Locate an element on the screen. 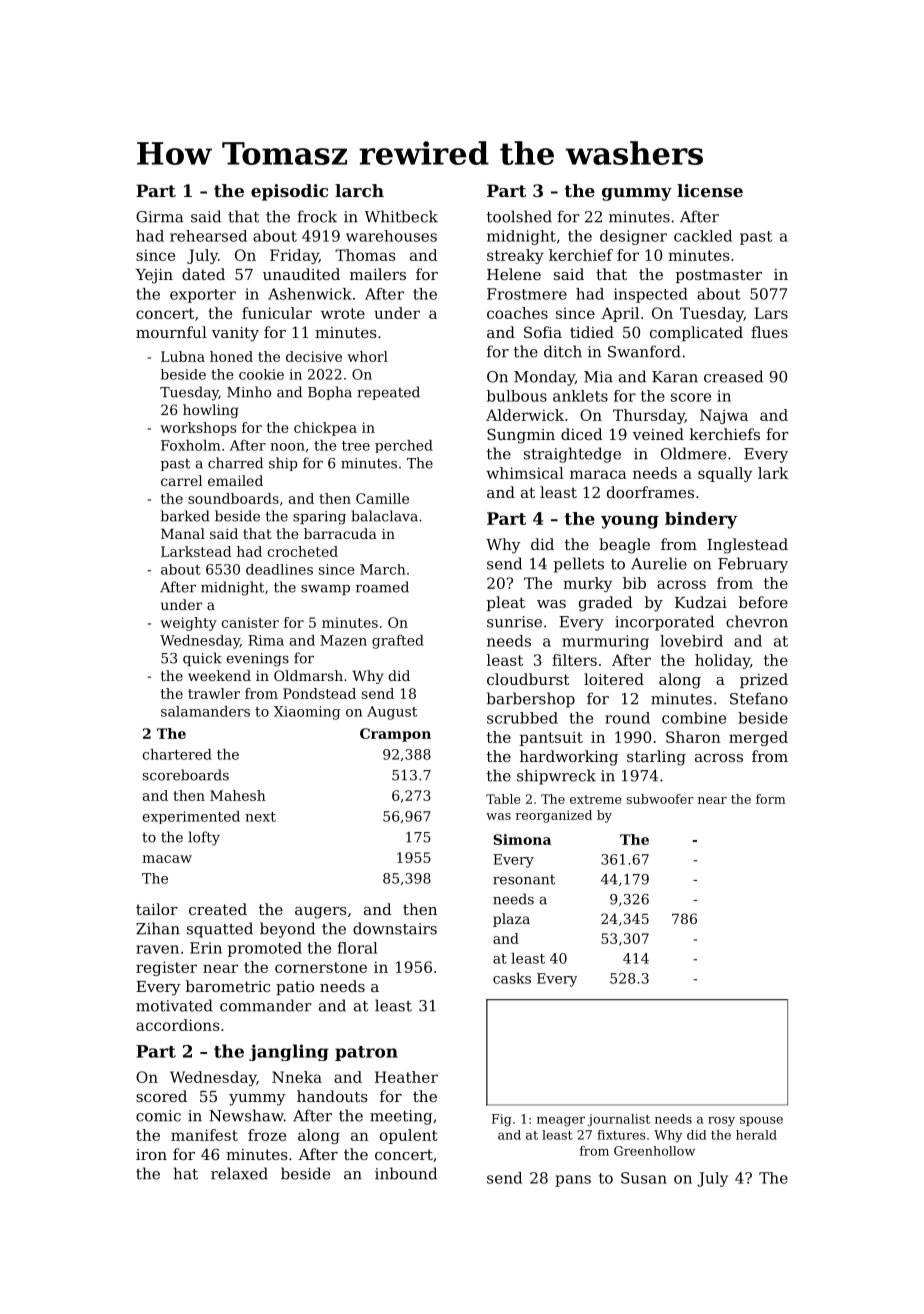  Yejin is located at coordinates (154, 276).
